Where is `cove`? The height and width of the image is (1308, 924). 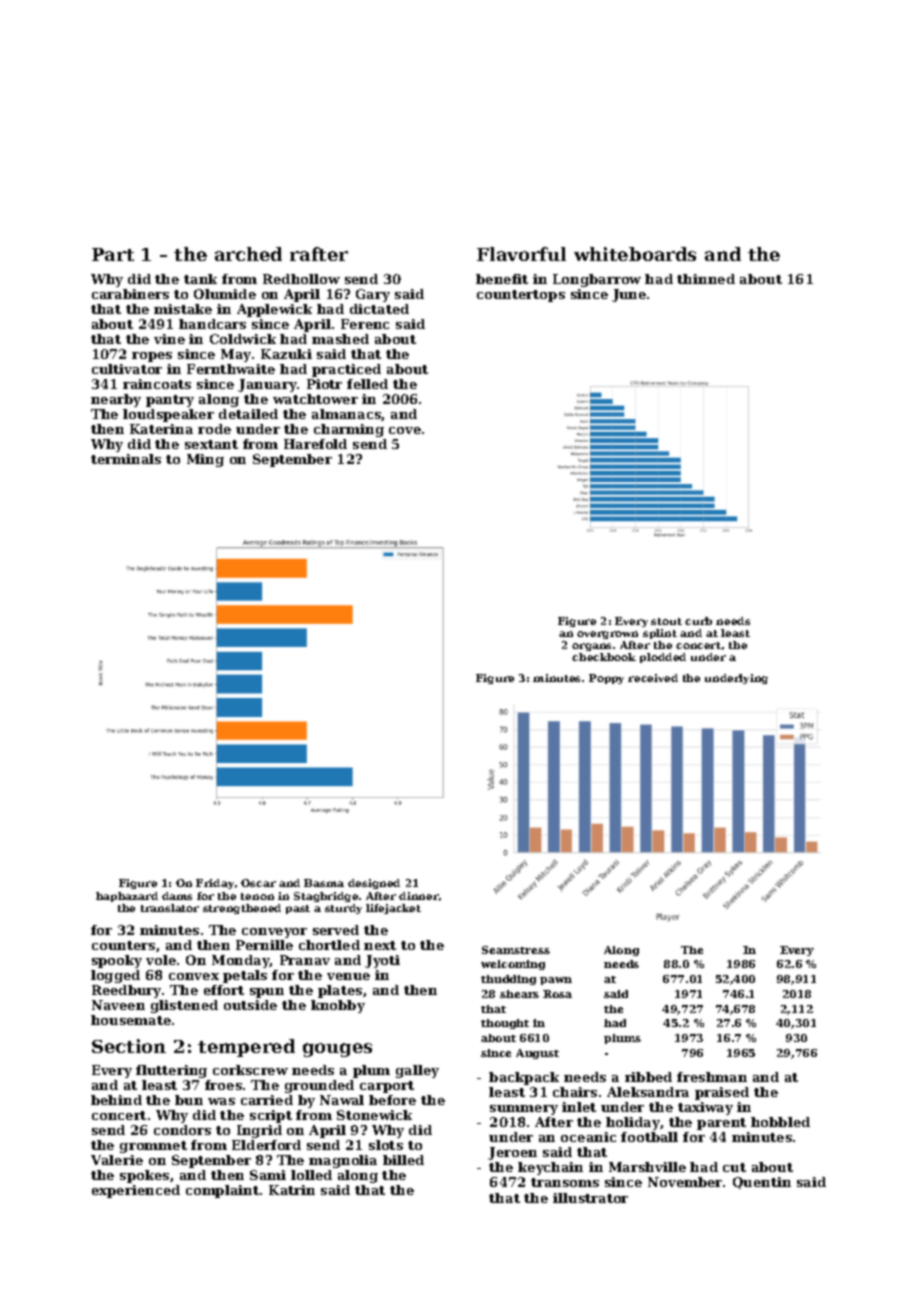
cove is located at coordinates (405, 430).
